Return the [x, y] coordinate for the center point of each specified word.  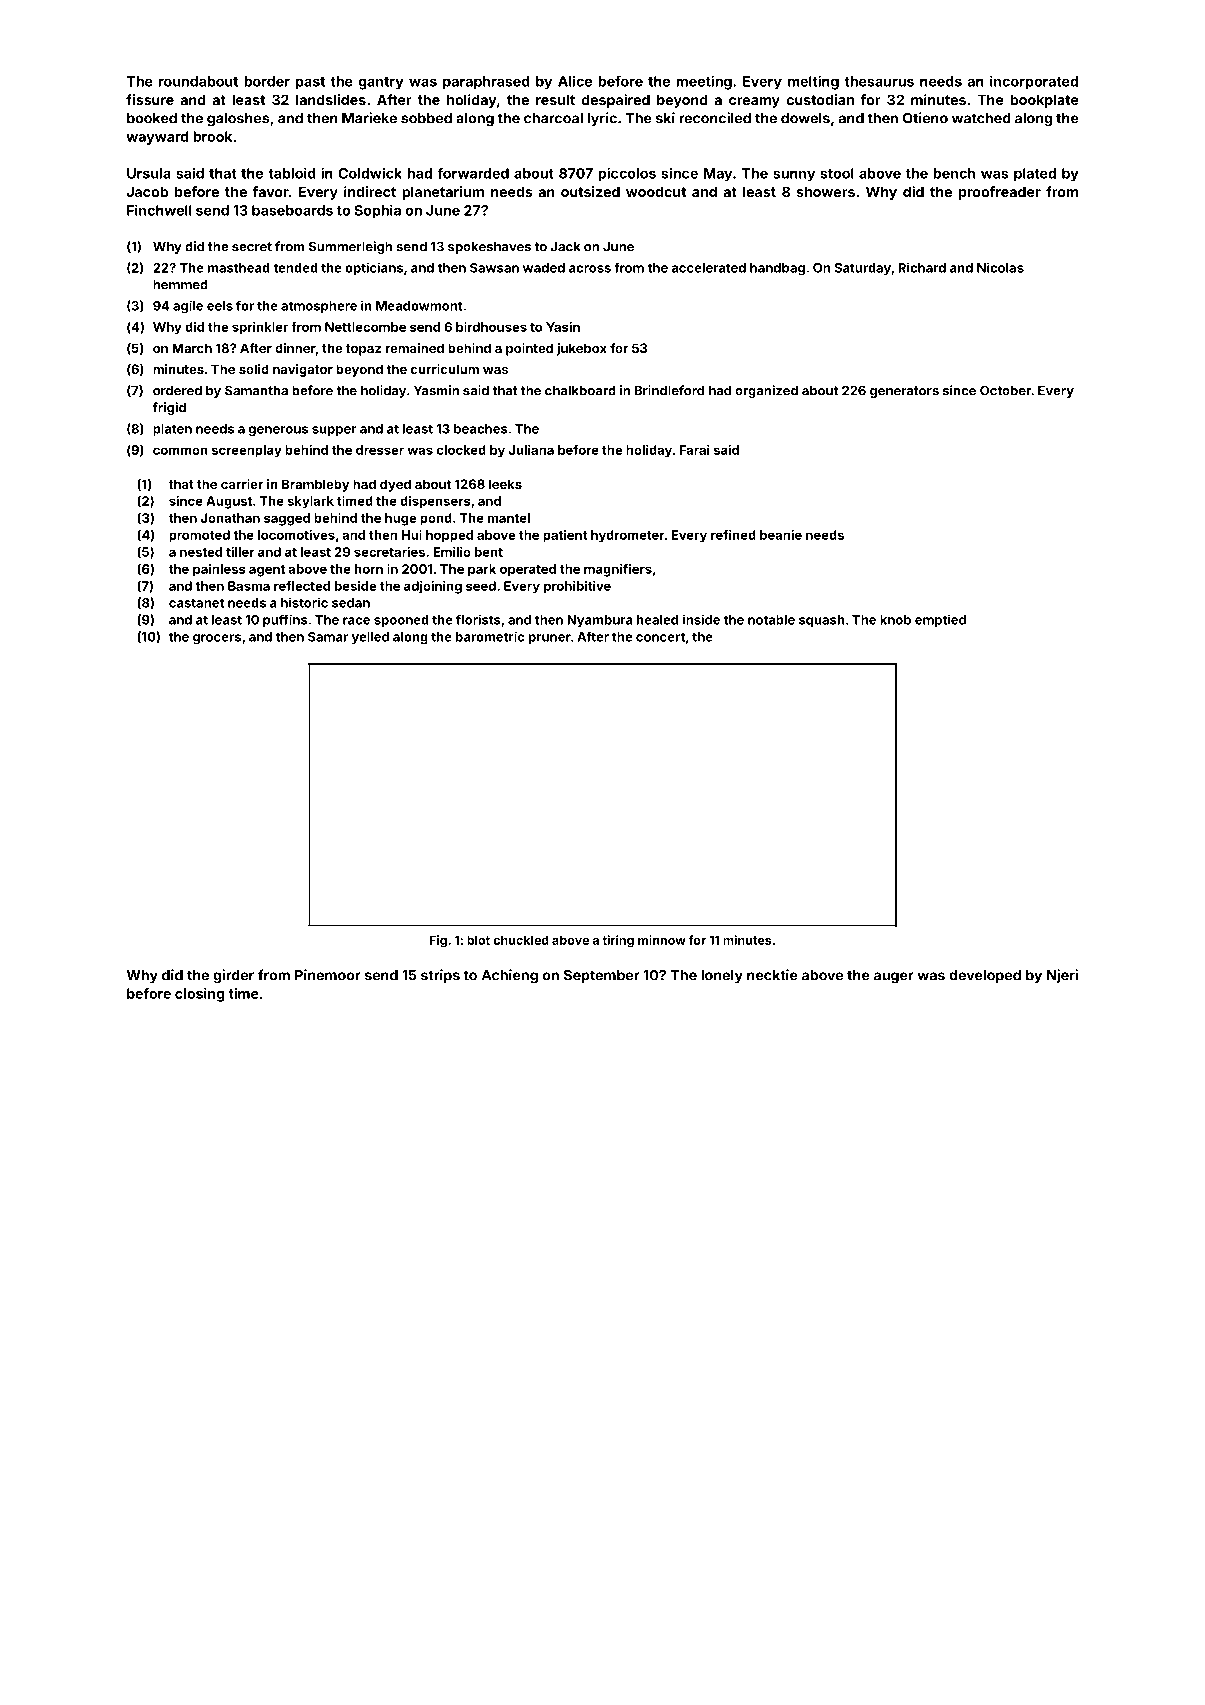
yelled [370, 638]
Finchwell [159, 210]
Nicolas [1000, 267]
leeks [505, 484]
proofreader [1000, 193]
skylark [310, 502]
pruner [550, 639]
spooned [401, 621]
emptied [940, 620]
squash [822, 621]
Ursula [149, 173]
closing [200, 995]
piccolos [627, 175]
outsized [590, 191]
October [1005, 390]
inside [701, 619]
